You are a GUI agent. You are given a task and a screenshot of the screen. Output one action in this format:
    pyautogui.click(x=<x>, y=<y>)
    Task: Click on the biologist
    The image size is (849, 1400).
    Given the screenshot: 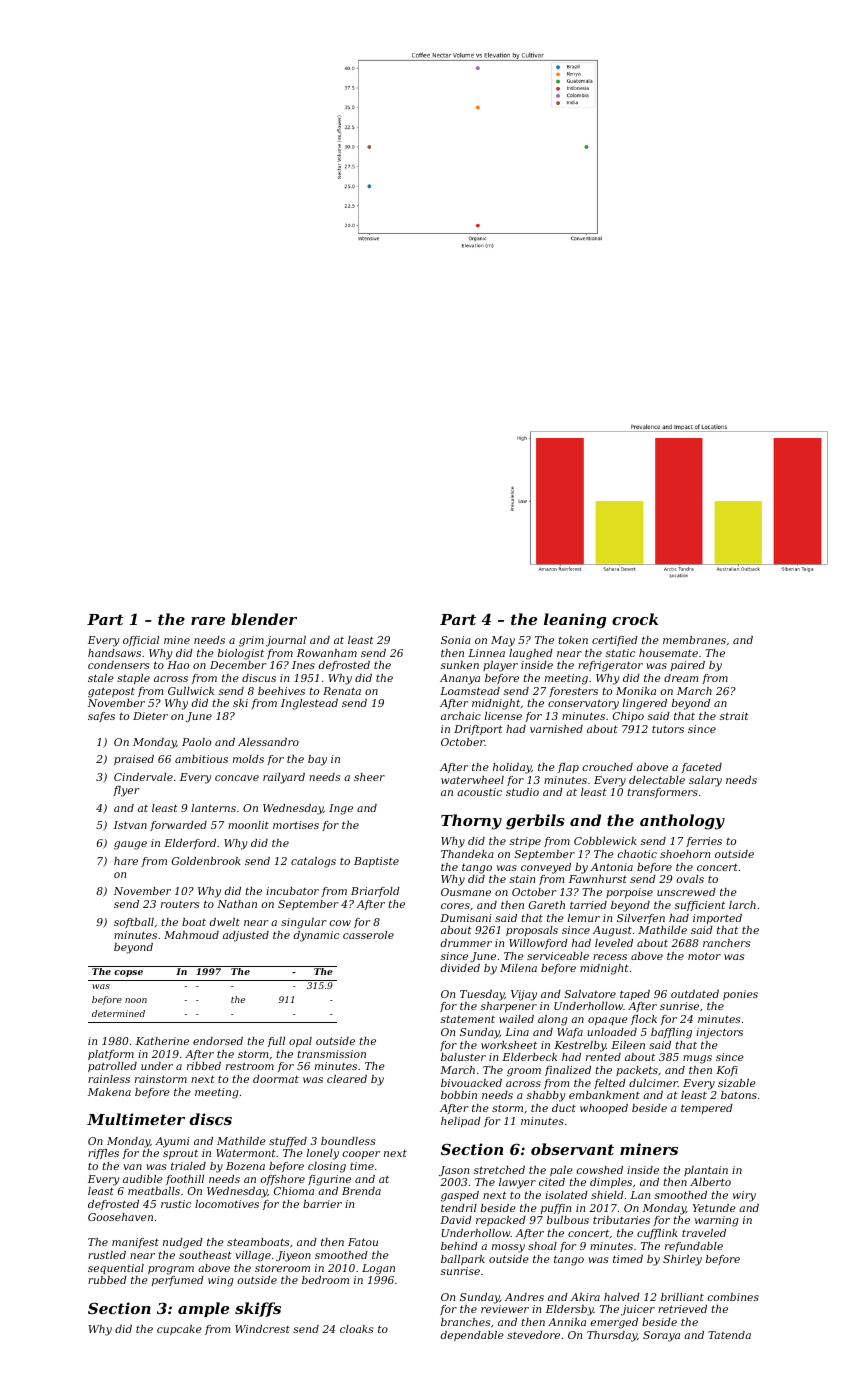 What is the action you would take?
    pyautogui.click(x=241, y=654)
